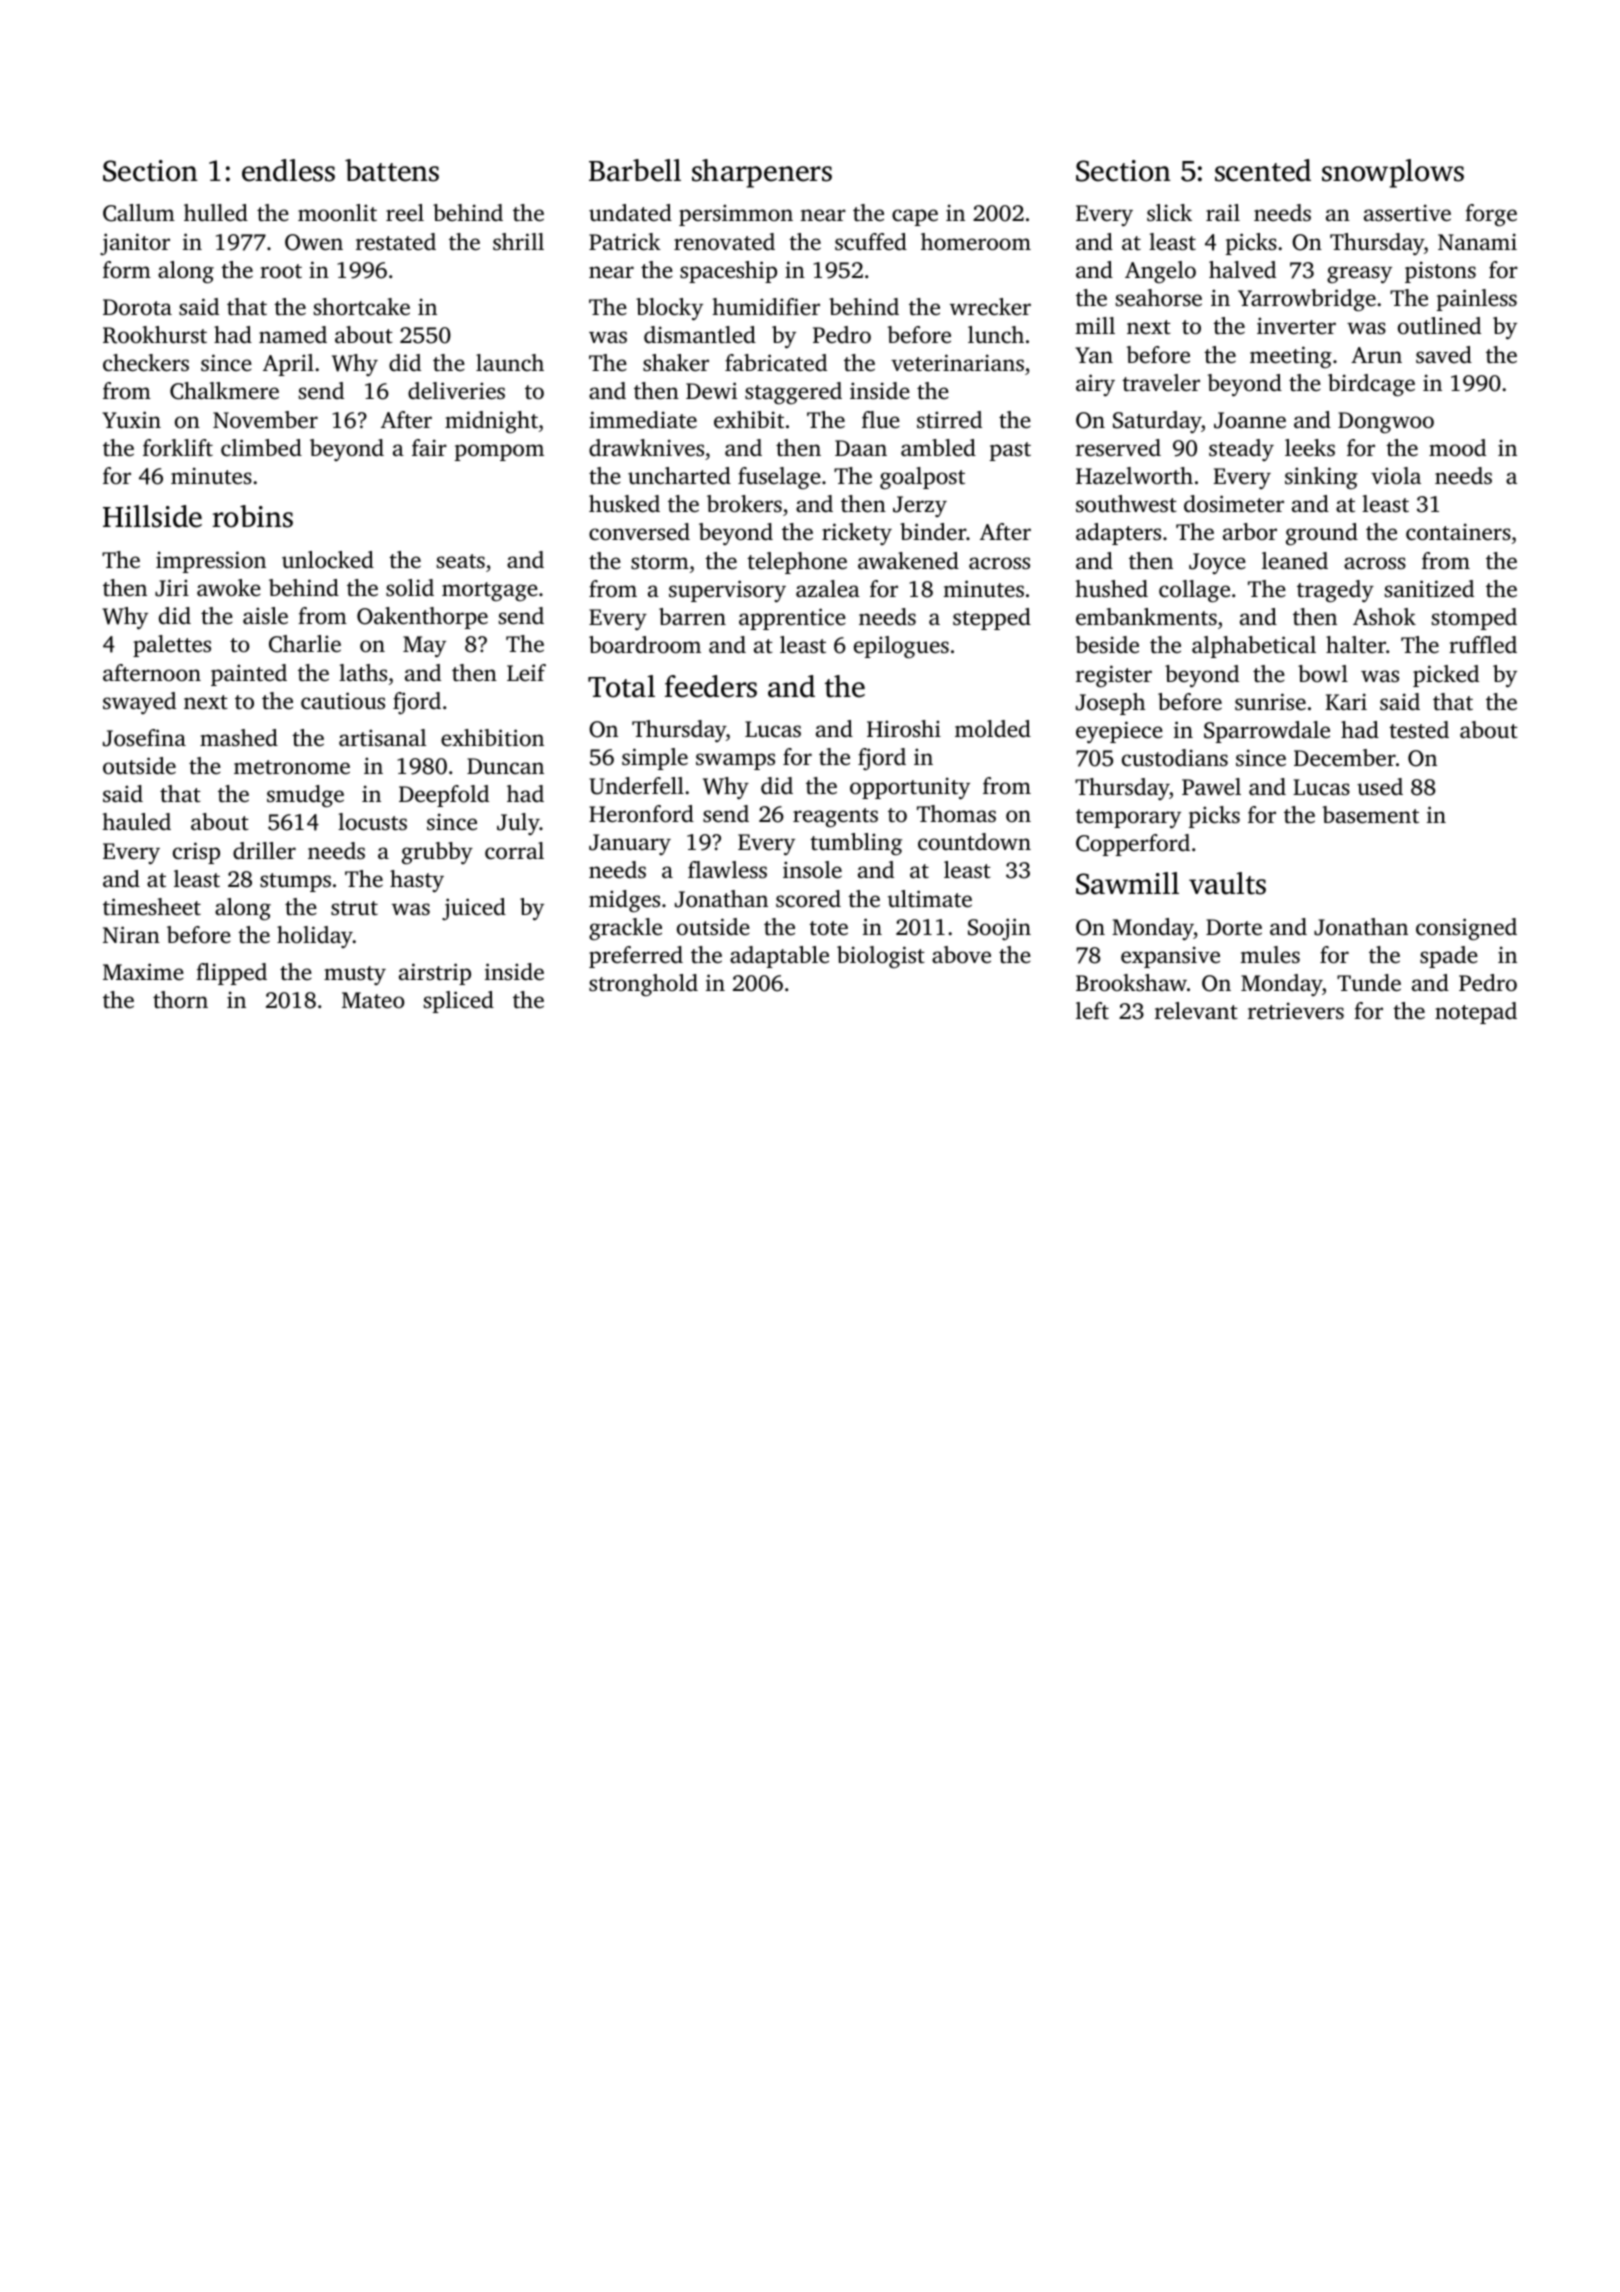 The image size is (1620, 2292). Describe the element at coordinates (155, 335) in the page. I see `Rookhurst` at that location.
